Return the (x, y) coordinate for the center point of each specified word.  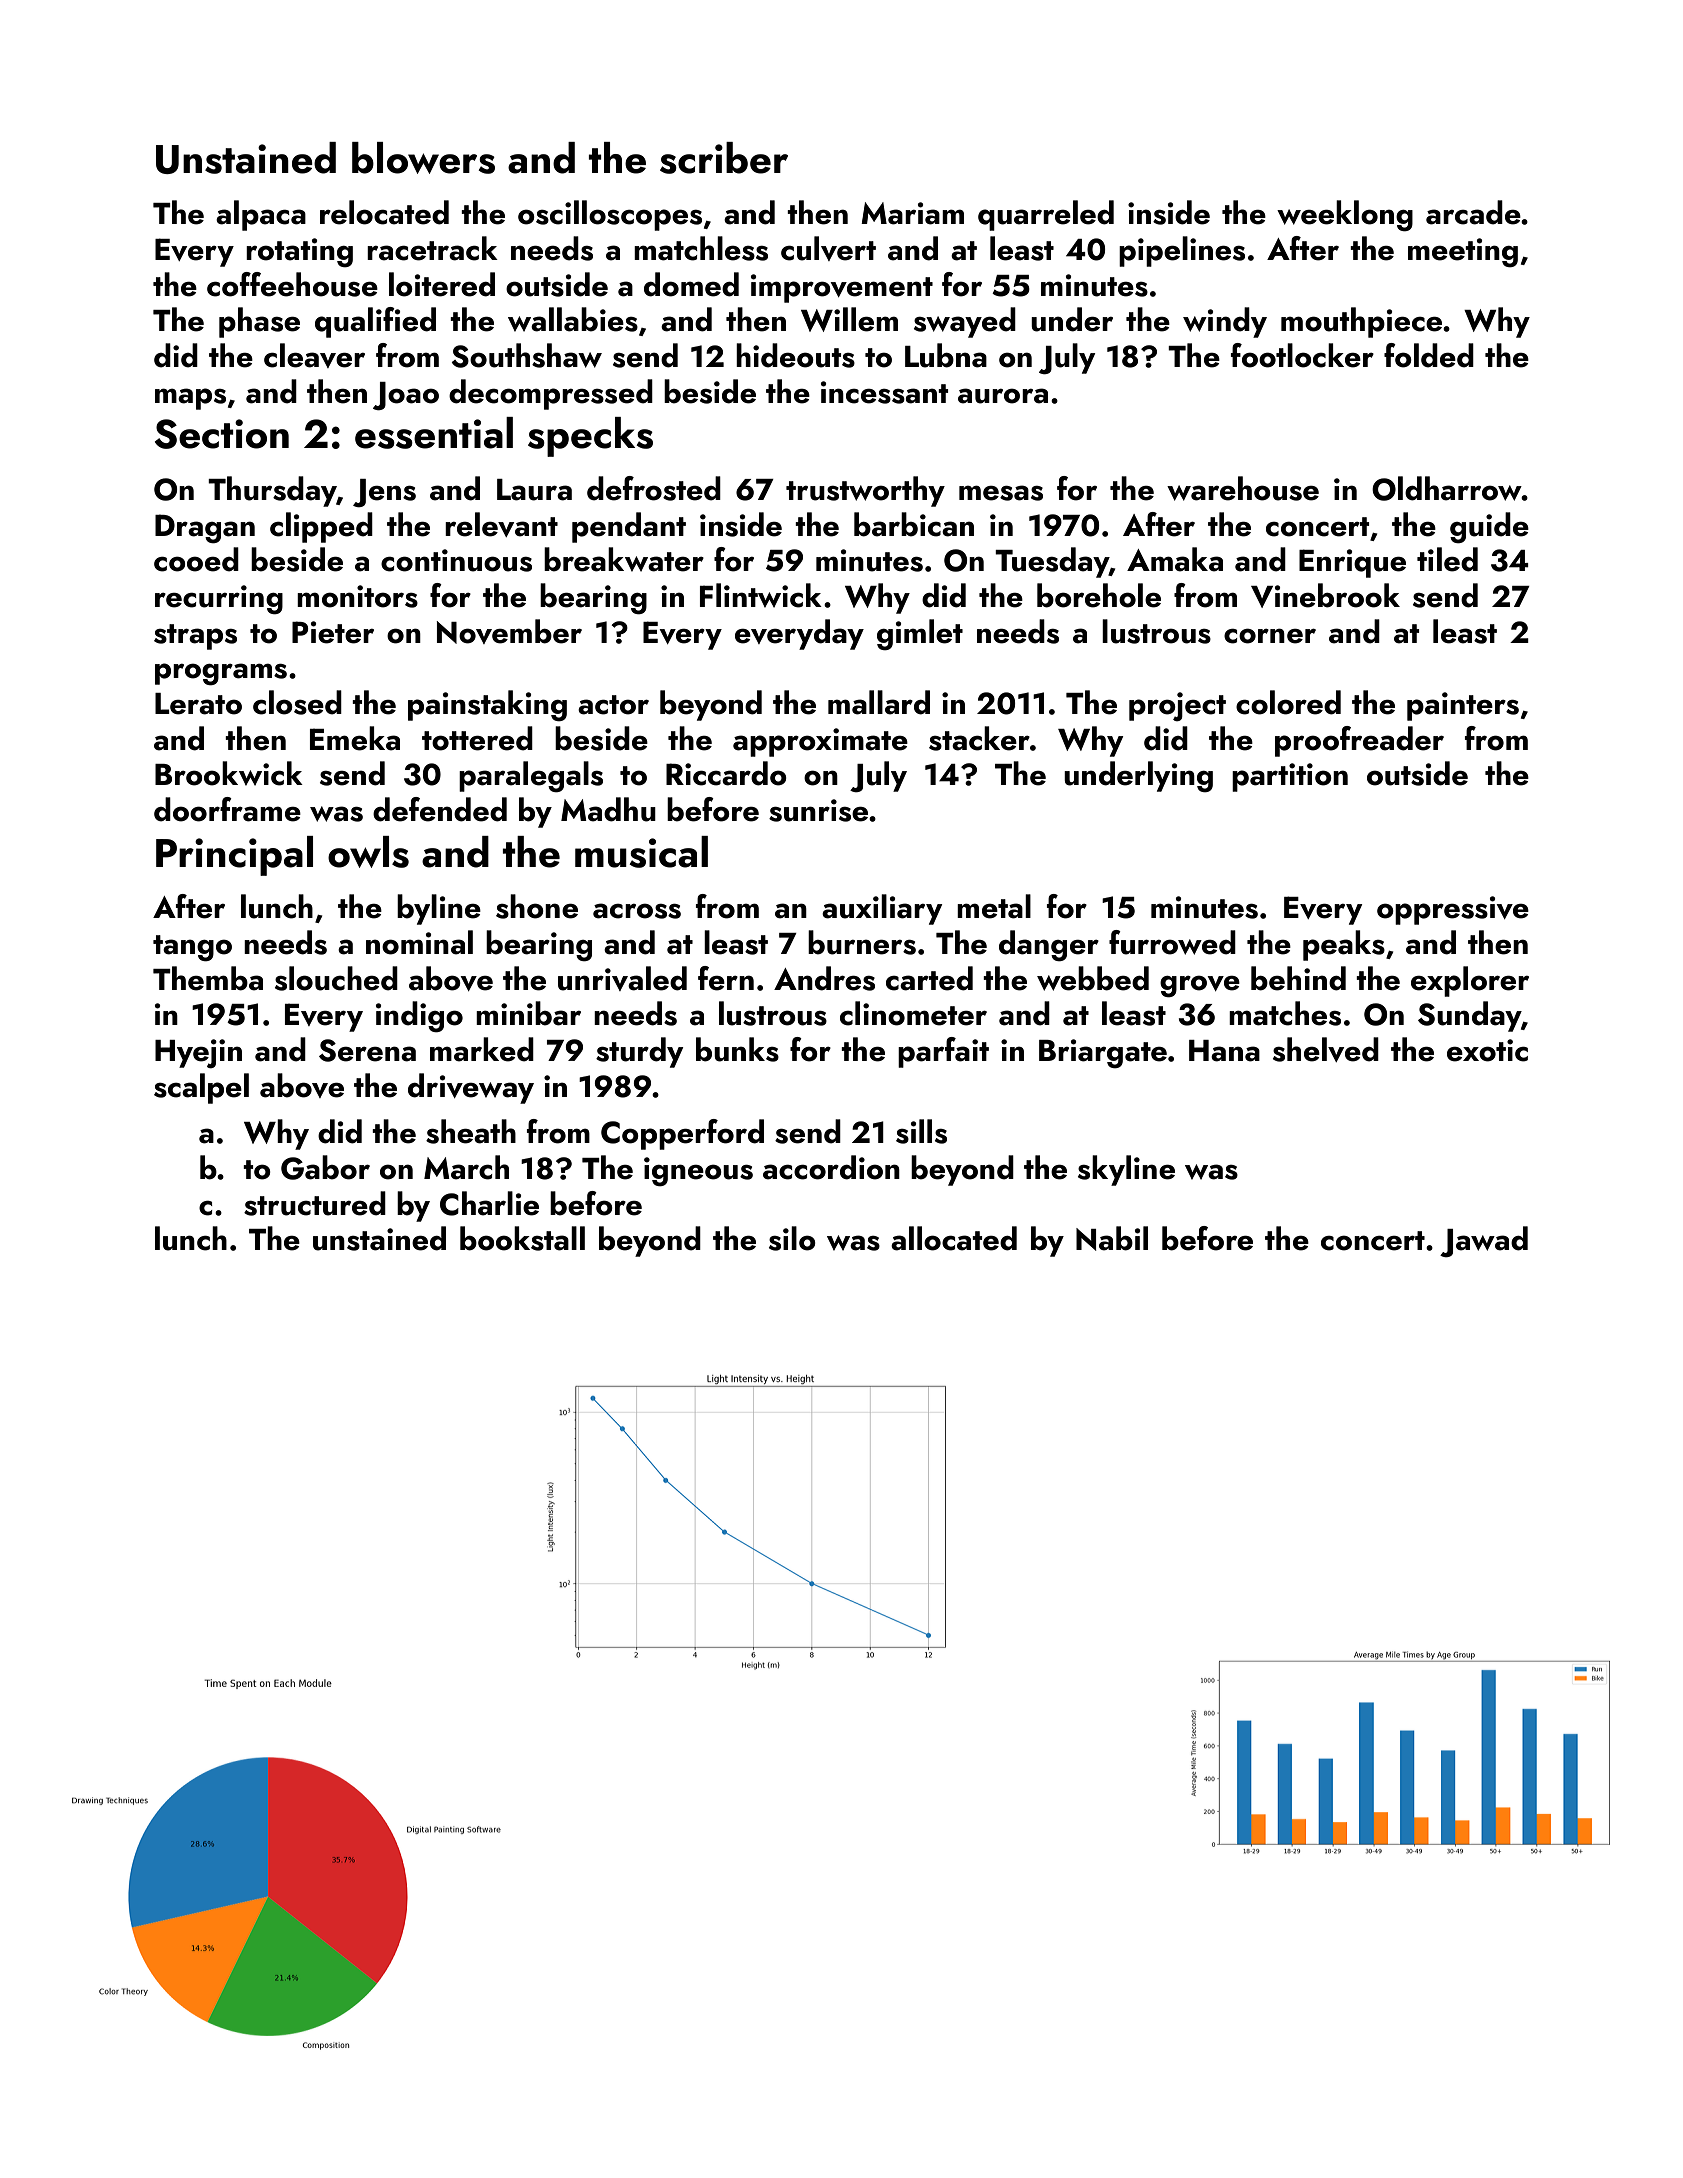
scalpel (201, 1088)
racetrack (432, 248)
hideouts (795, 355)
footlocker (1302, 355)
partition (1290, 777)
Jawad (1484, 1241)
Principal (234, 856)
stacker (979, 738)
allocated (954, 1238)
